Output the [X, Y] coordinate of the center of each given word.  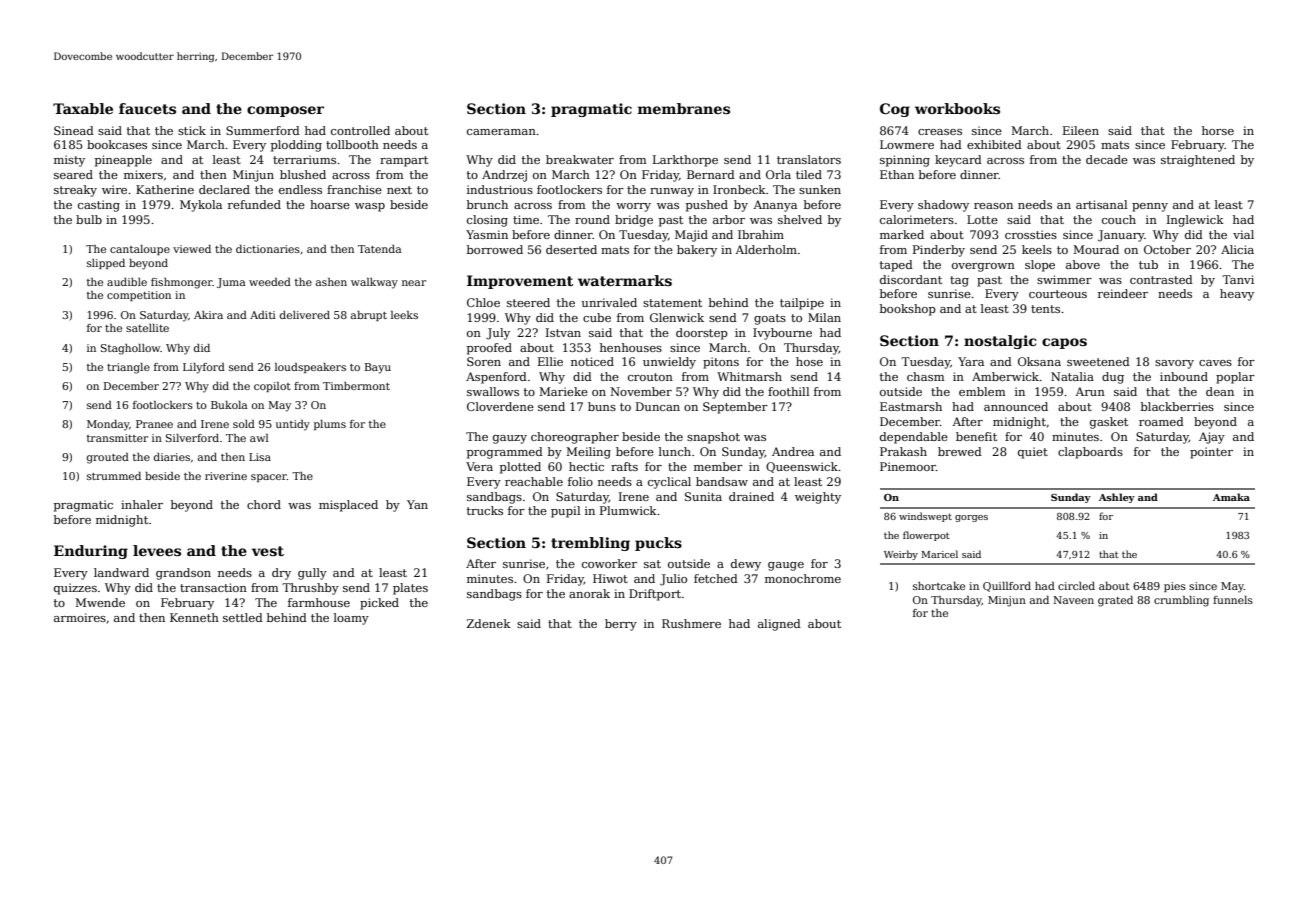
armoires [80, 617]
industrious [500, 189]
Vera [479, 466]
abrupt [369, 316]
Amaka [1231, 497]
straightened [1198, 161]
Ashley [1117, 498]
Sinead [74, 130]
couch [1119, 219]
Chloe [483, 302]
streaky [75, 191]
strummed [114, 476]
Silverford [192, 438]
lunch [675, 451]
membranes [684, 108]
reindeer [1123, 293]
